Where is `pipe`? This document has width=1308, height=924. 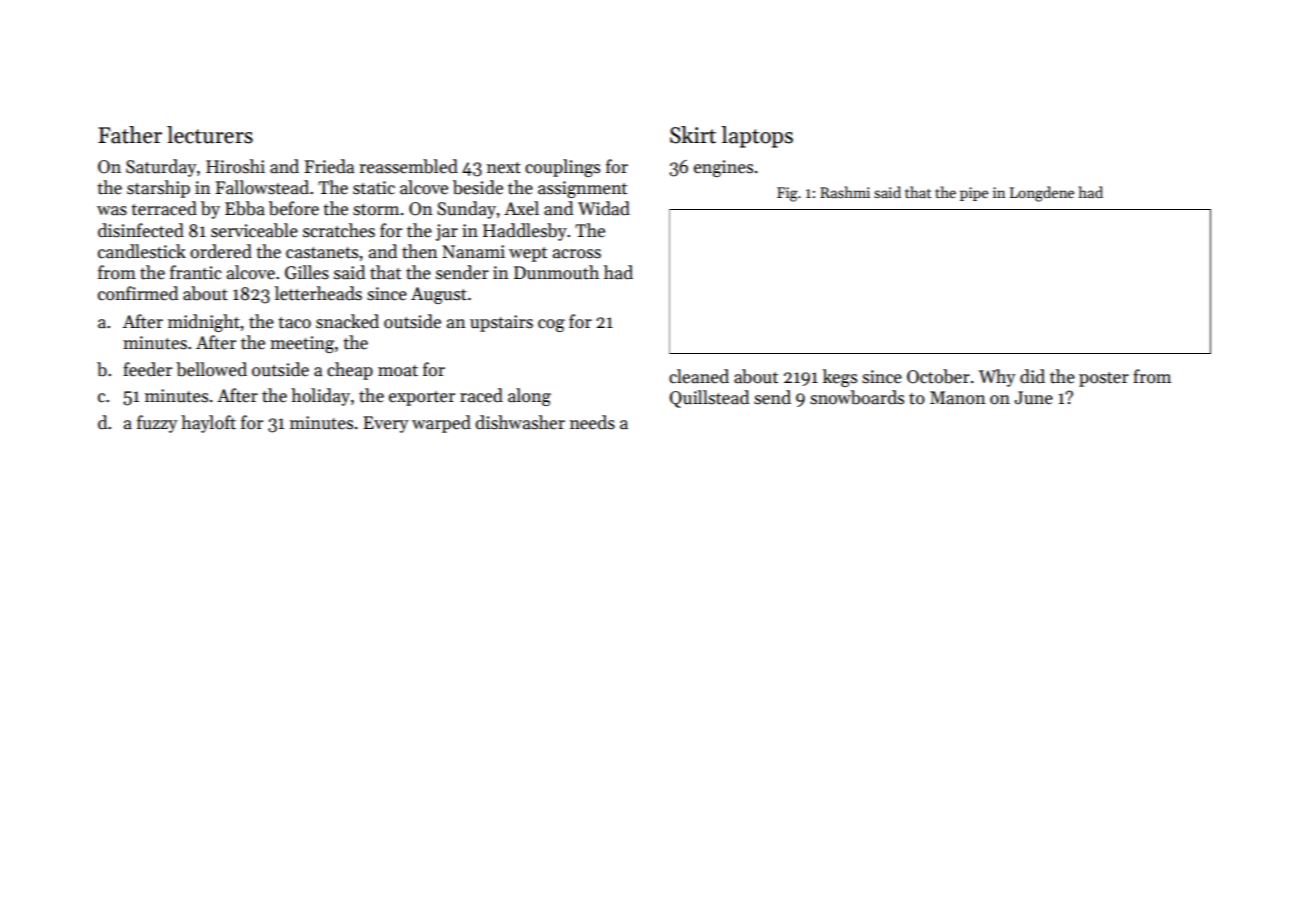 pipe is located at coordinates (974, 194).
